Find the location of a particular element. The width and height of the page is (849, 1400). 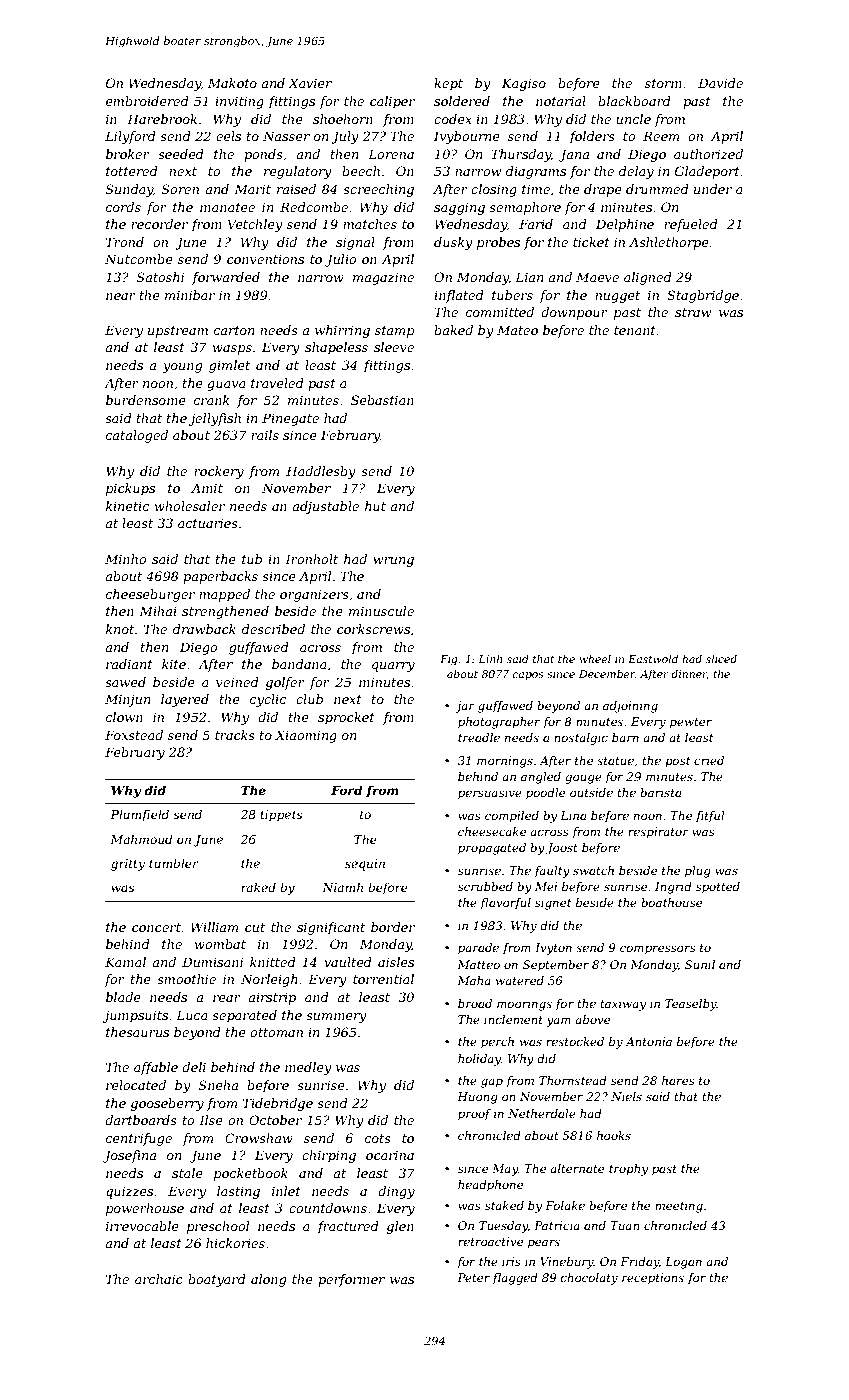

cyclic is located at coordinates (268, 700).
